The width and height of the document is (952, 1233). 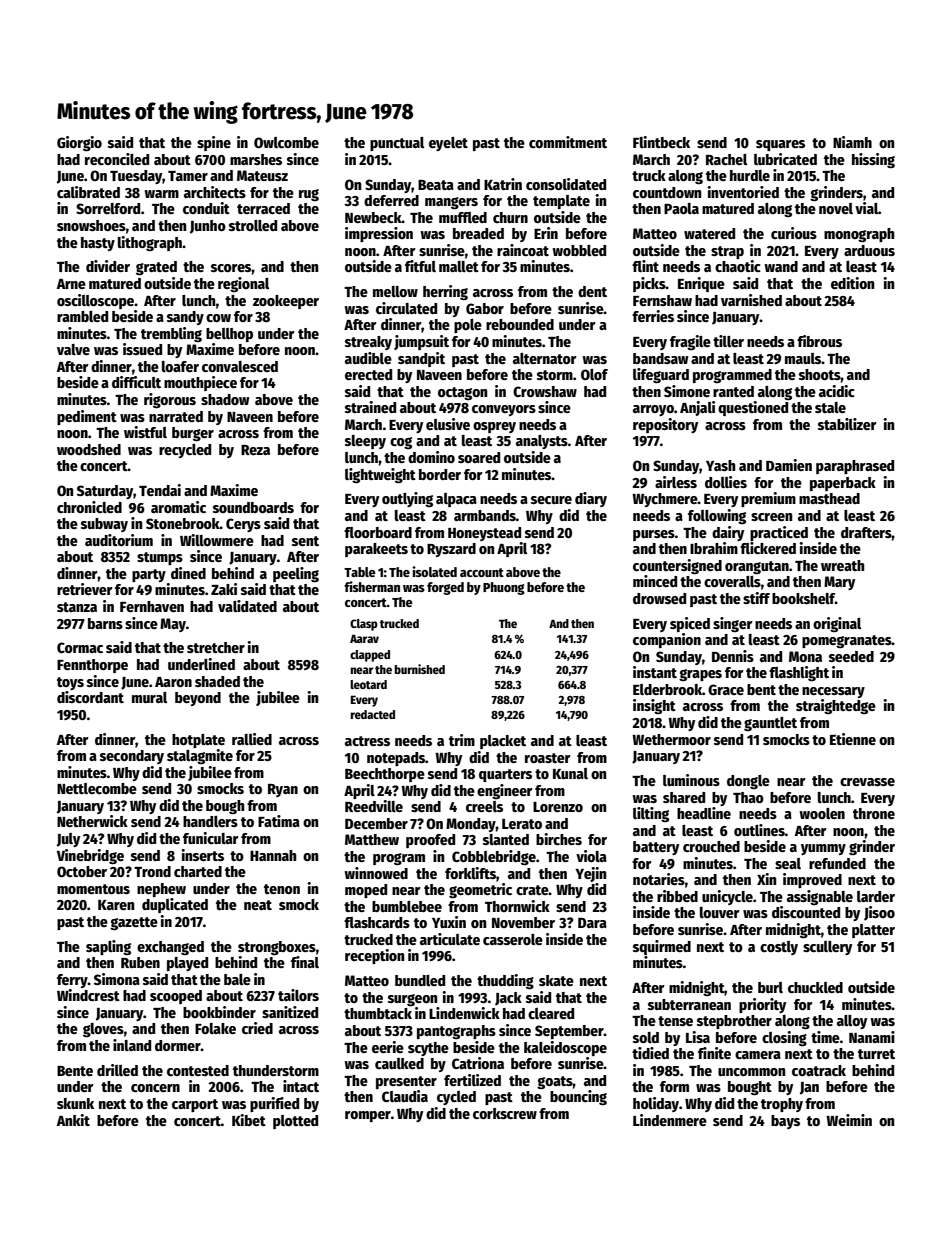 I want to click on unicycle, so click(x=727, y=897).
